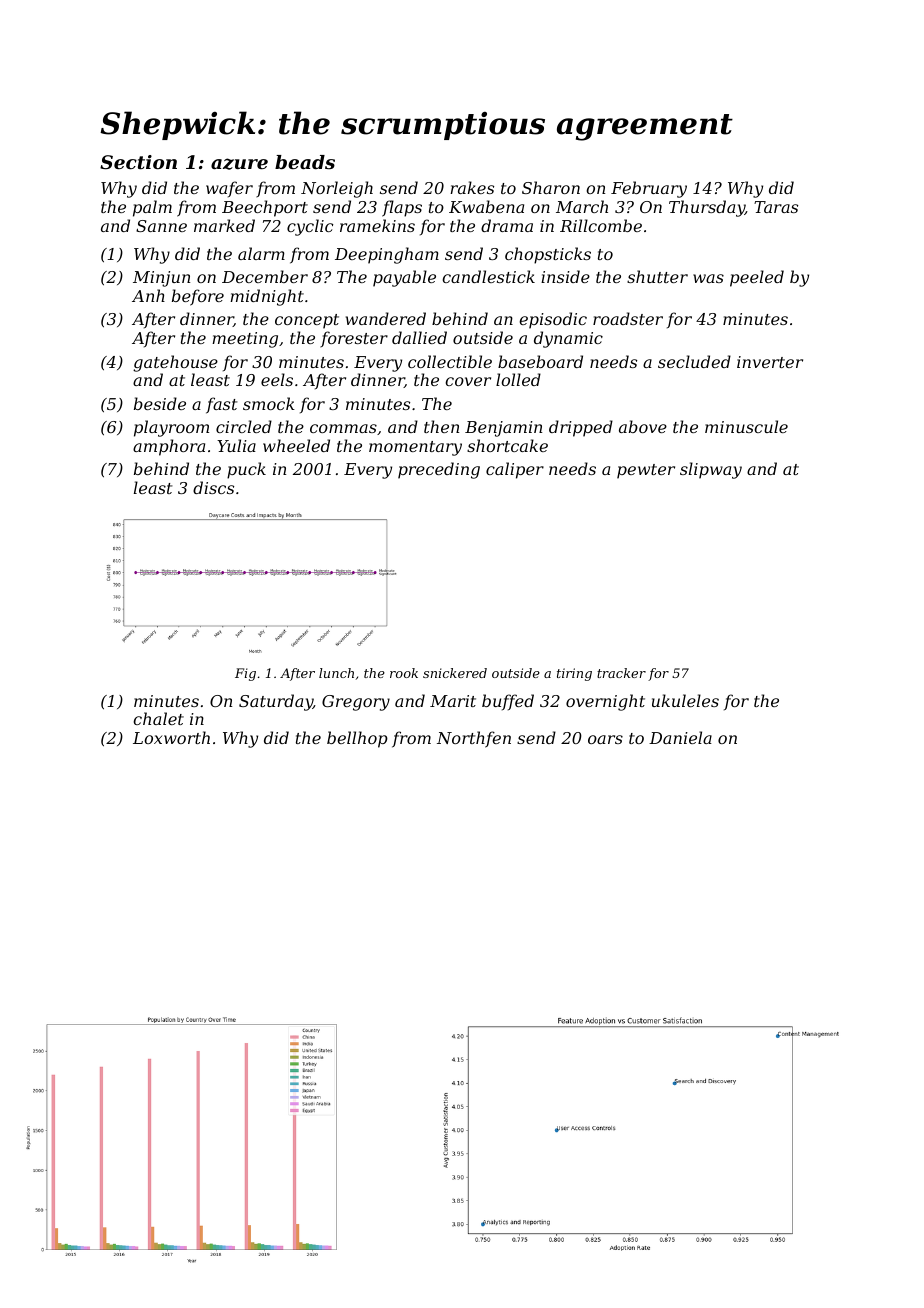 The image size is (924, 1308). What do you see at coordinates (694, 361) in the document?
I see `secluded` at bounding box center [694, 361].
